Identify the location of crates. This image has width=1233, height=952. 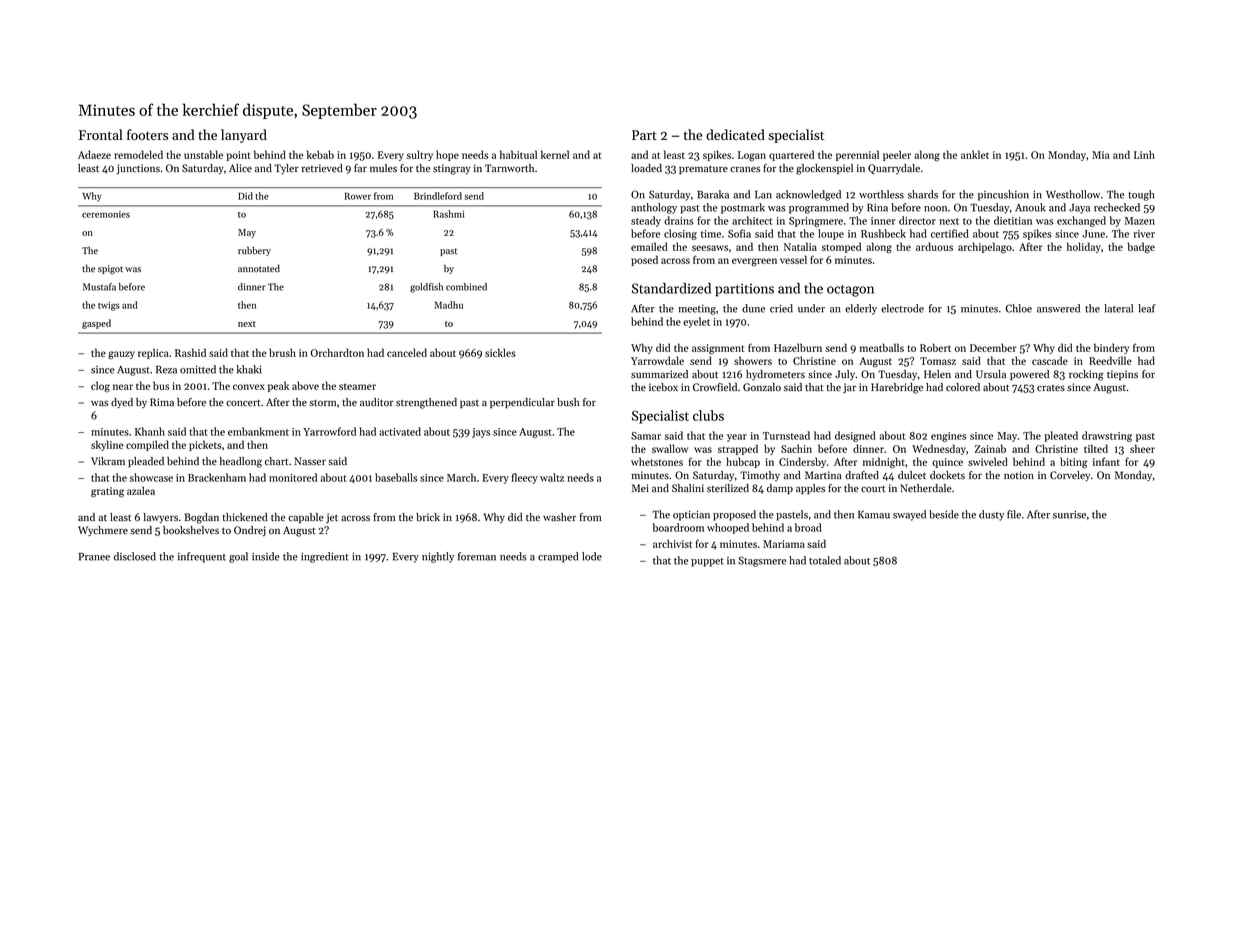
(1051, 388).
